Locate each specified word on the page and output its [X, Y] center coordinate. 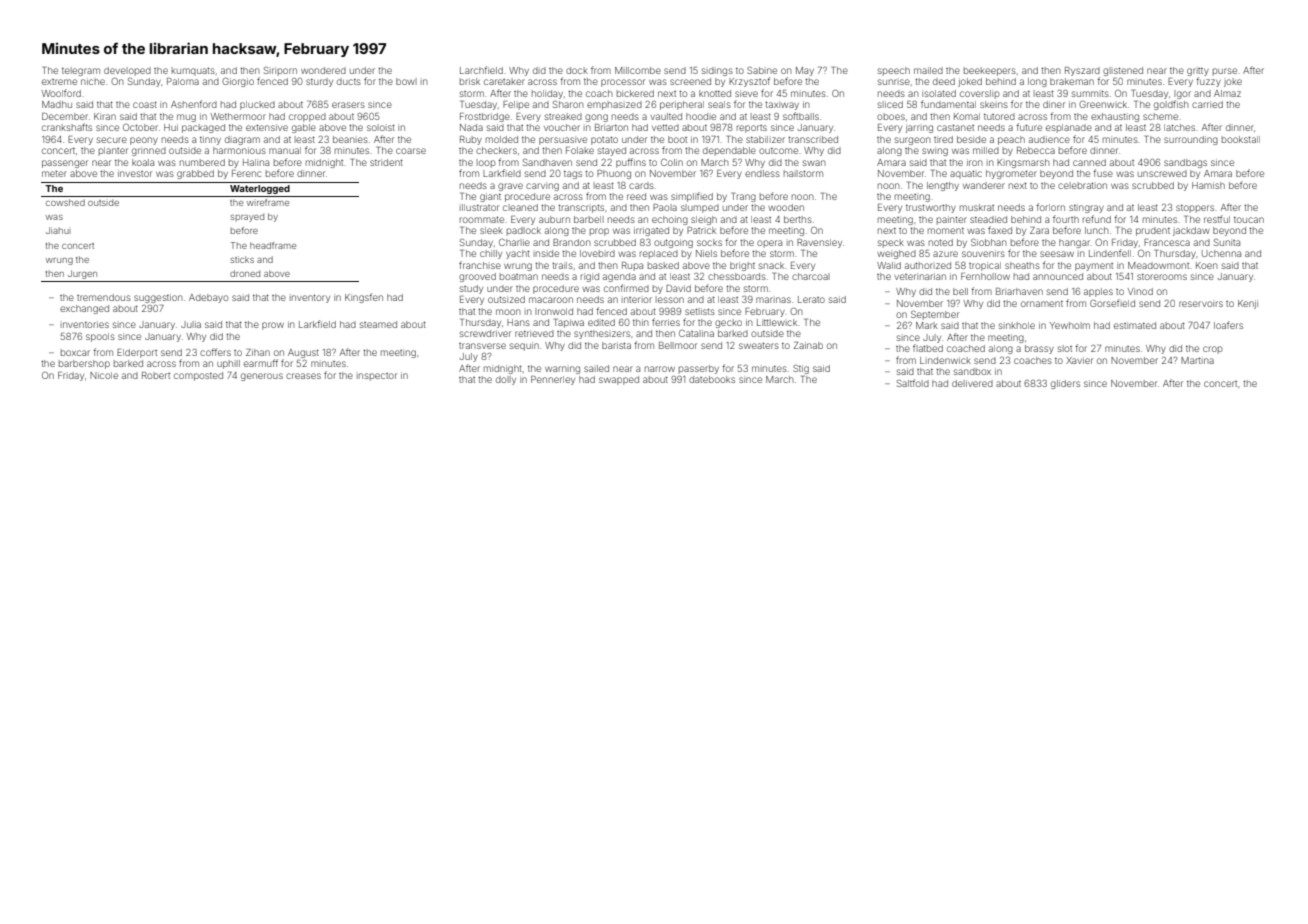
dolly [506, 380]
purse [1225, 72]
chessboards [737, 276]
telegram [81, 71]
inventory [310, 298]
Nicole [104, 375]
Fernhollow [985, 276]
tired [943, 139]
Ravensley [819, 243]
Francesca [1167, 242]
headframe [273, 245]
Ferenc [247, 173]
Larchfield [481, 70]
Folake [580, 150]
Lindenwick [945, 360]
